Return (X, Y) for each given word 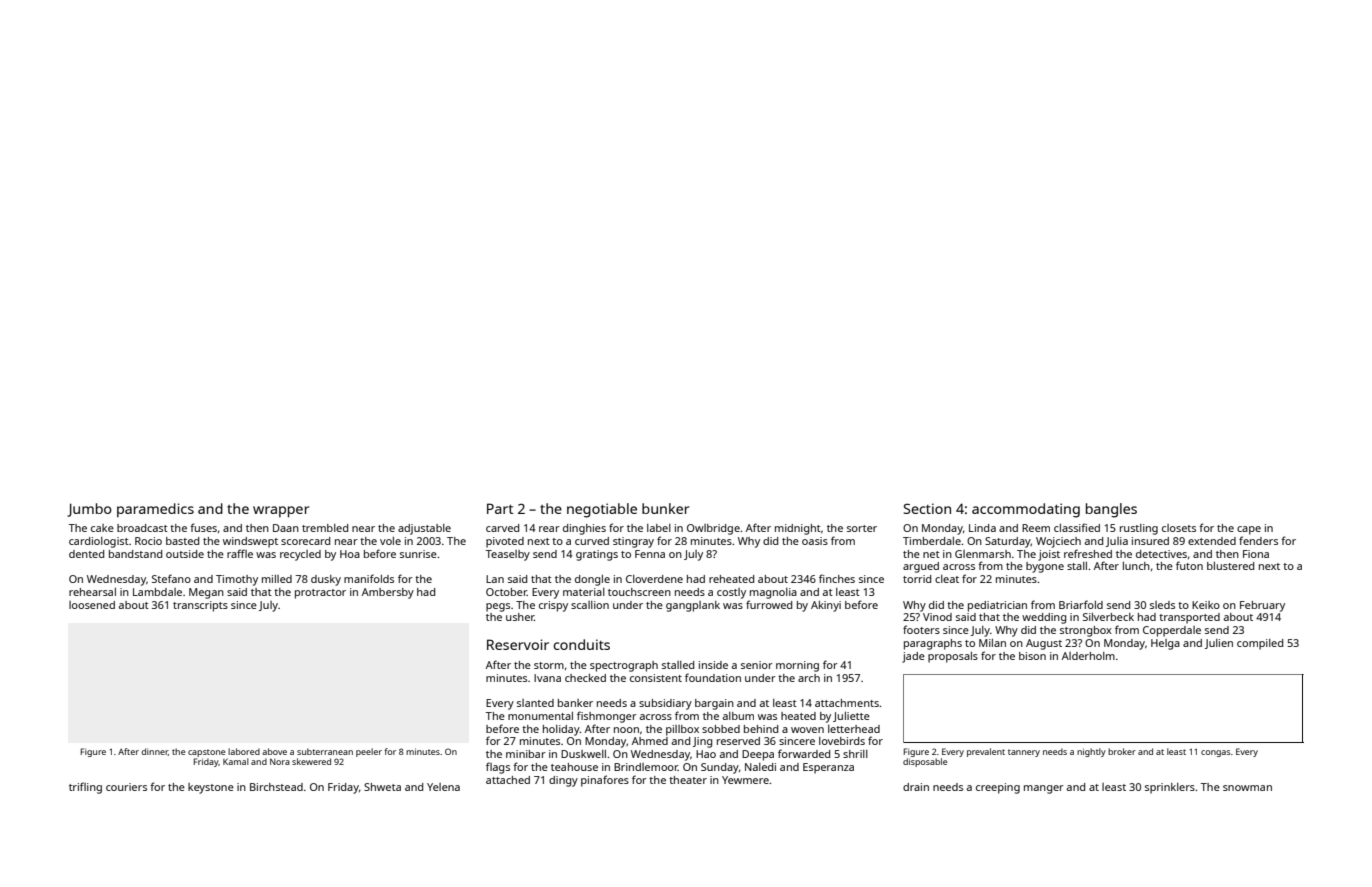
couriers (126, 787)
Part (500, 508)
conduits (581, 644)
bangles (1111, 510)
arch (809, 678)
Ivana (547, 678)
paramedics (155, 510)
